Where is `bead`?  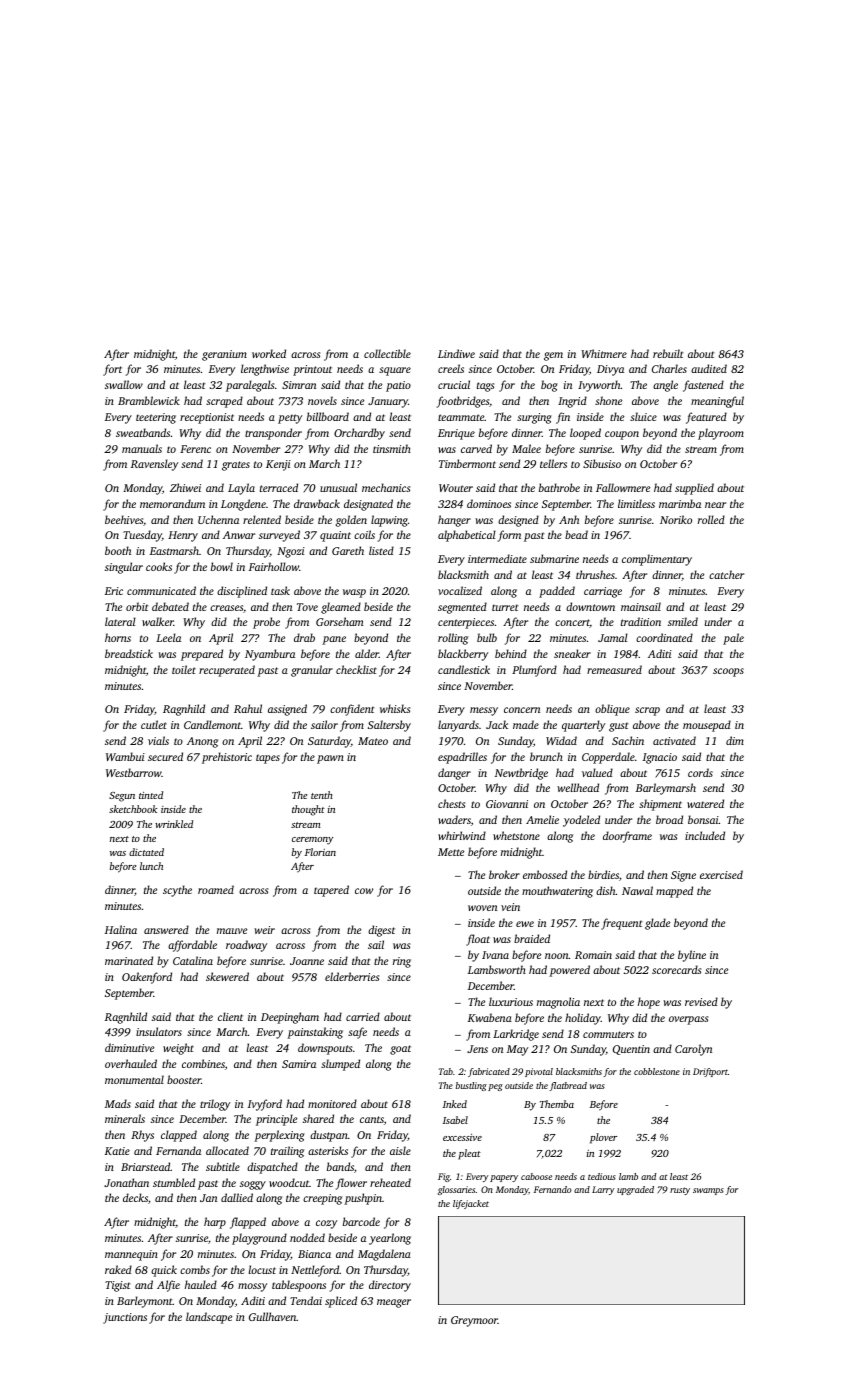 bead is located at coordinates (576, 534).
